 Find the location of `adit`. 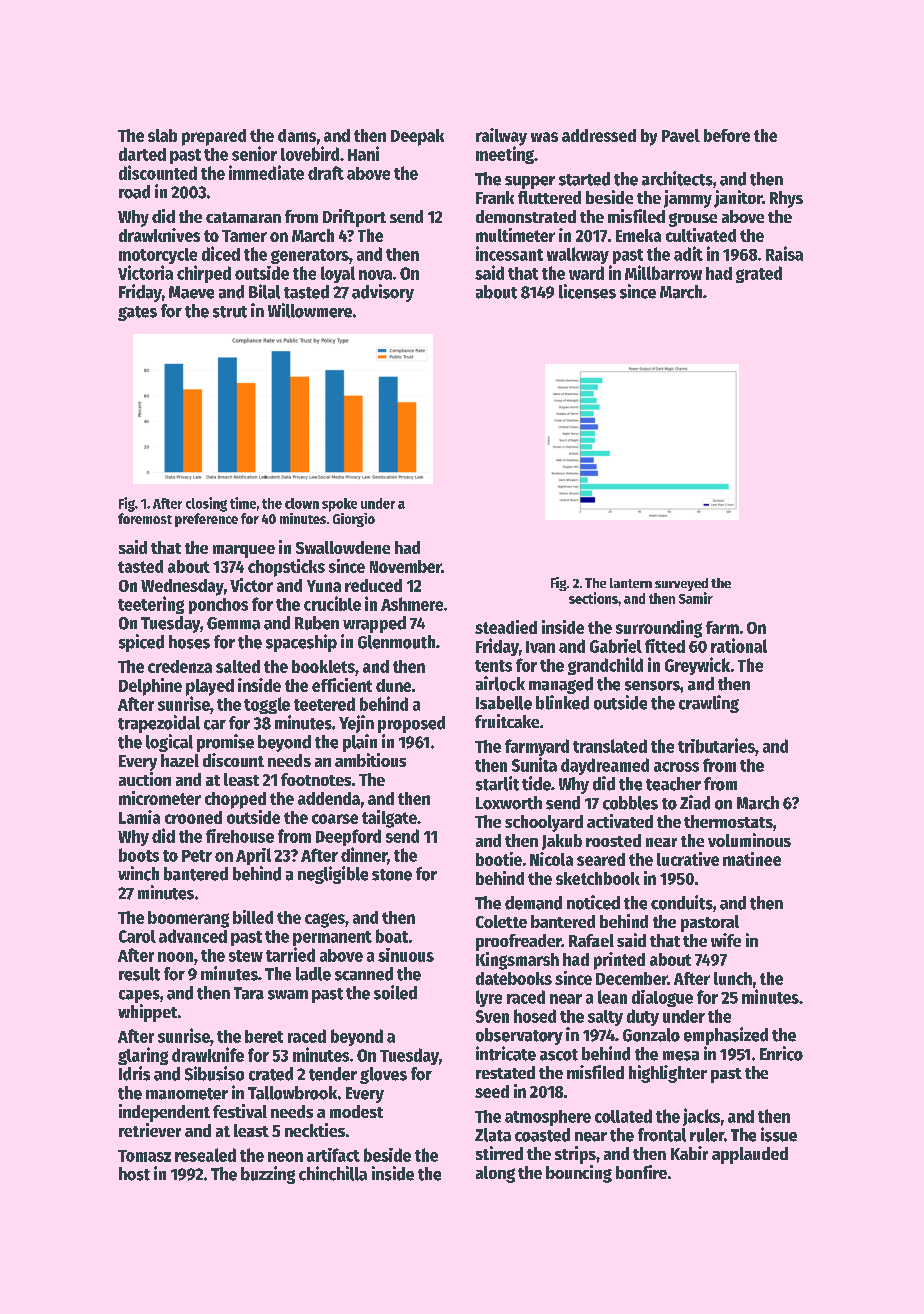

adit is located at coordinates (688, 253).
